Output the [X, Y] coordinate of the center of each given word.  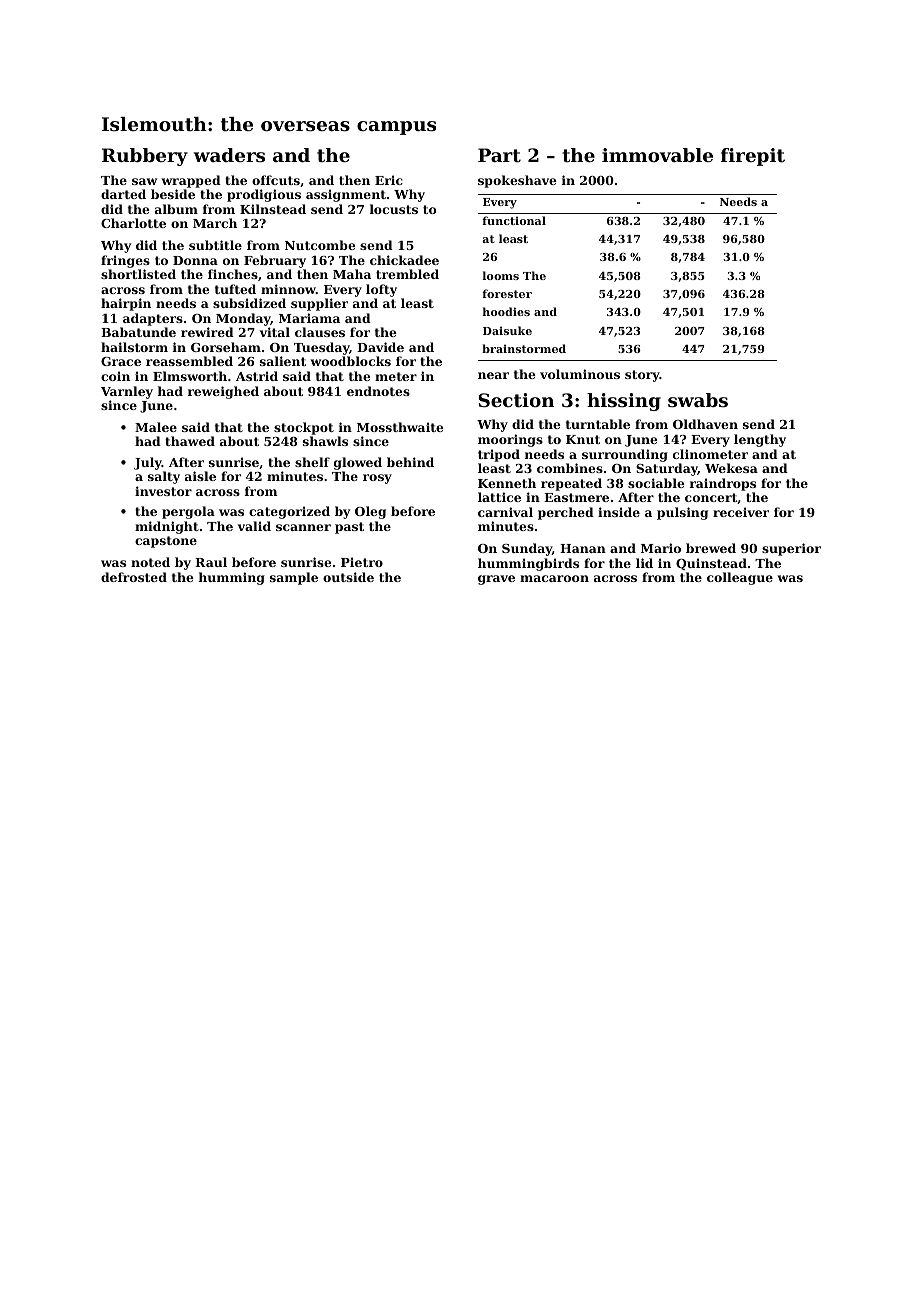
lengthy [760, 440]
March [215, 223]
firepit [753, 157]
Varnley [127, 392]
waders [229, 155]
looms [501, 275]
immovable [657, 155]
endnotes [378, 391]
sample [294, 578]
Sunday [527, 549]
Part [499, 155]
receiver [741, 512]
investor [163, 491]
